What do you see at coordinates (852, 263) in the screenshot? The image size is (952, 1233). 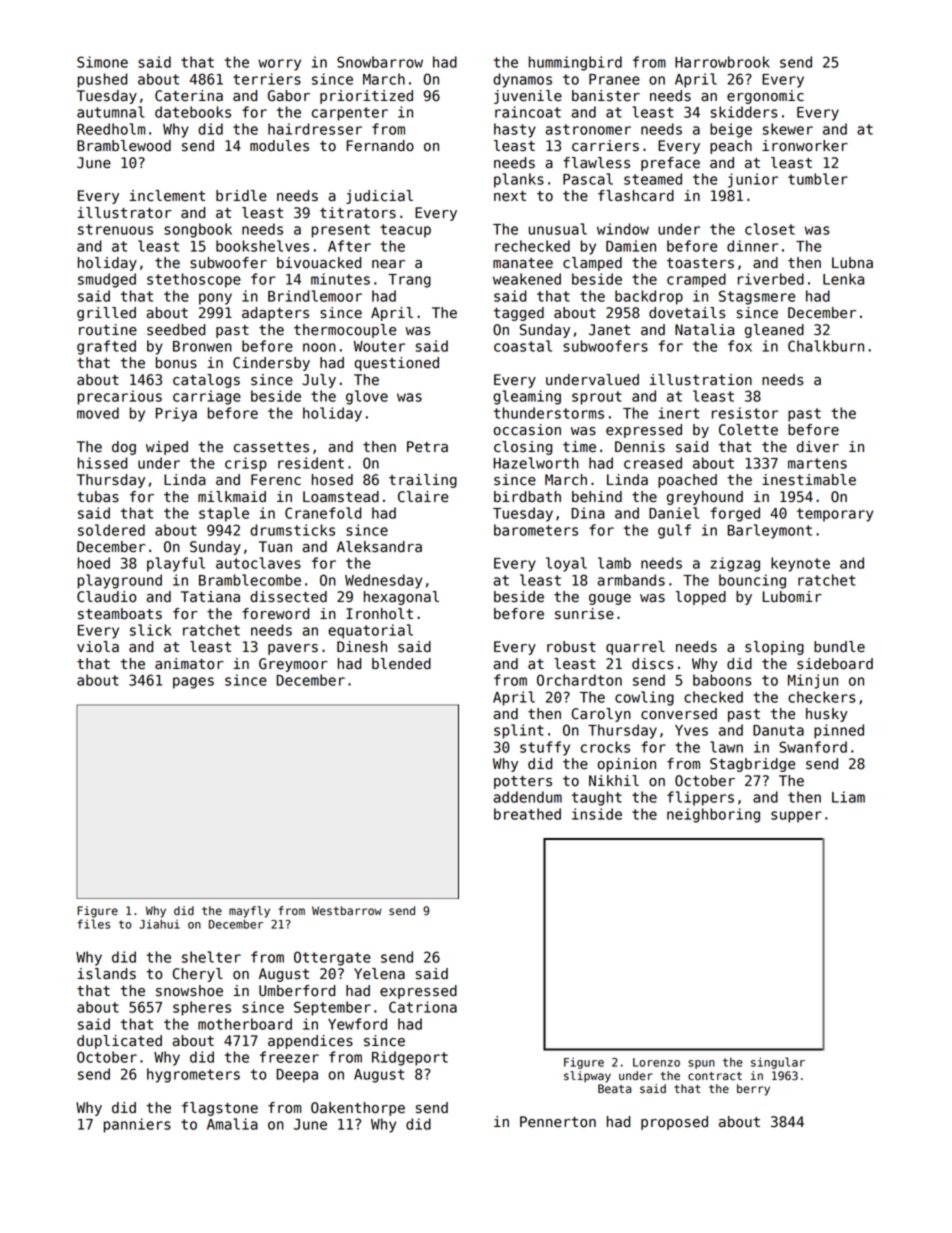 I see `Lubna` at bounding box center [852, 263].
